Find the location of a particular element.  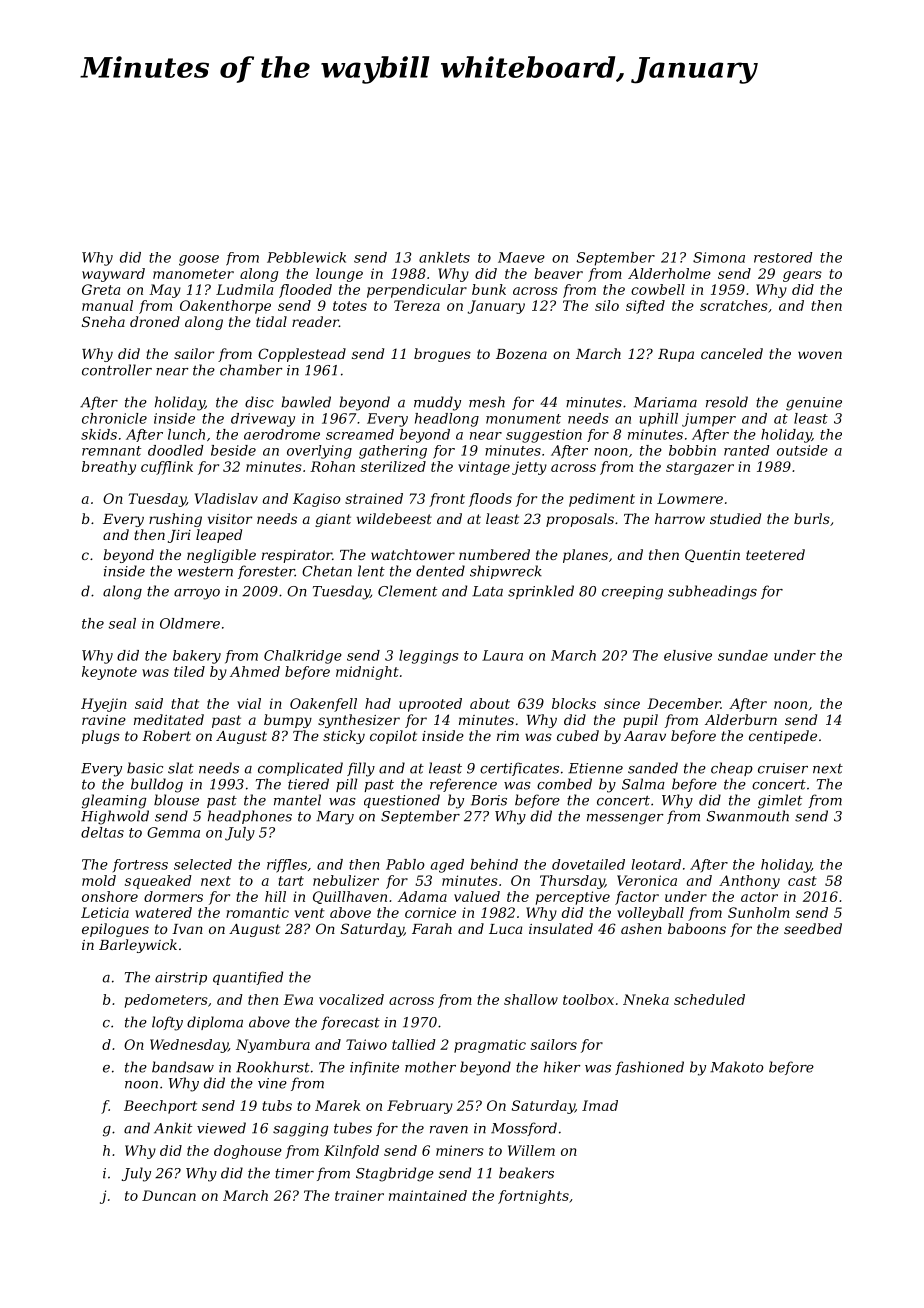

keynote is located at coordinates (109, 673).
